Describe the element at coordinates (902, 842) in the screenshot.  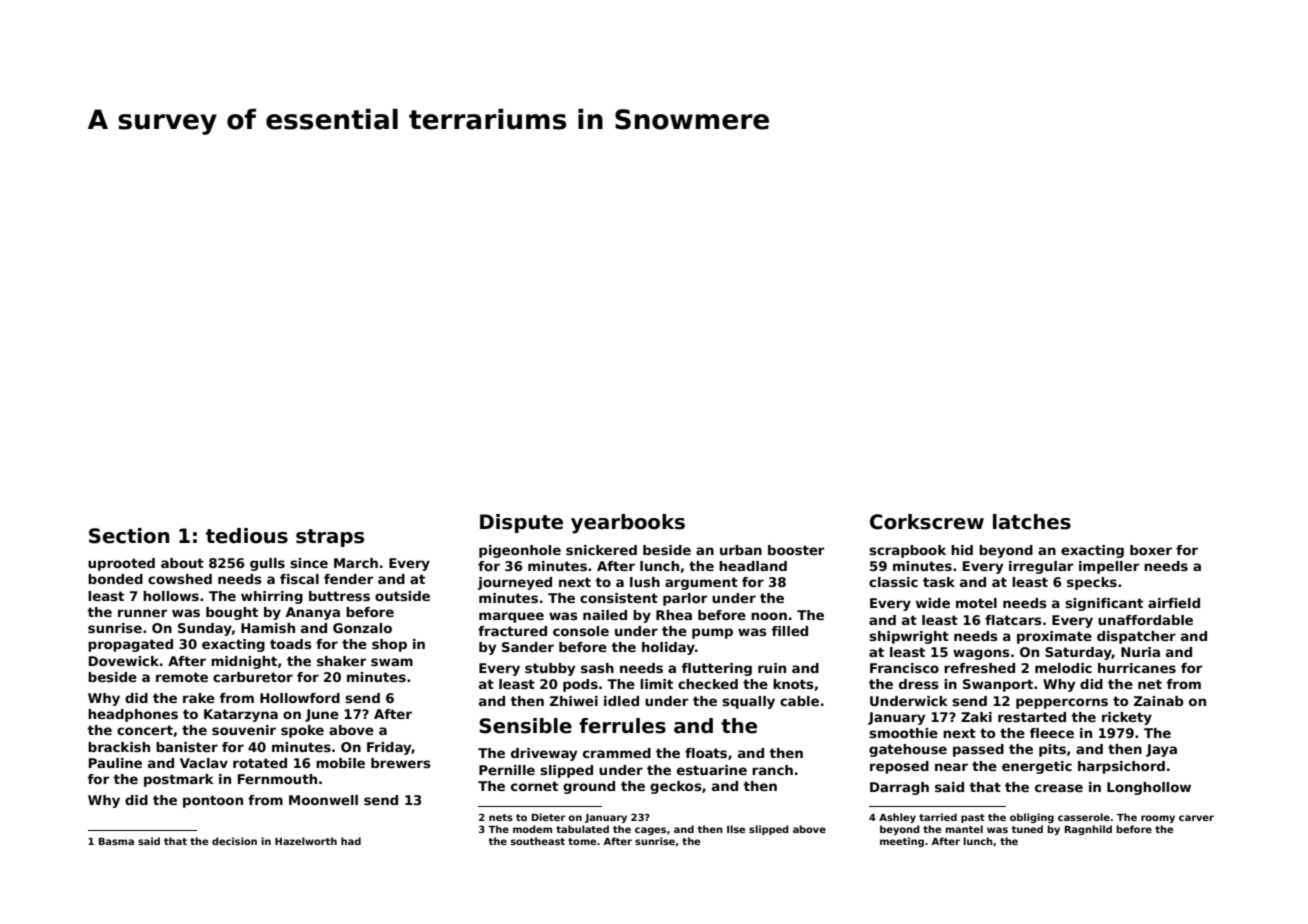
I see `meeting` at that location.
